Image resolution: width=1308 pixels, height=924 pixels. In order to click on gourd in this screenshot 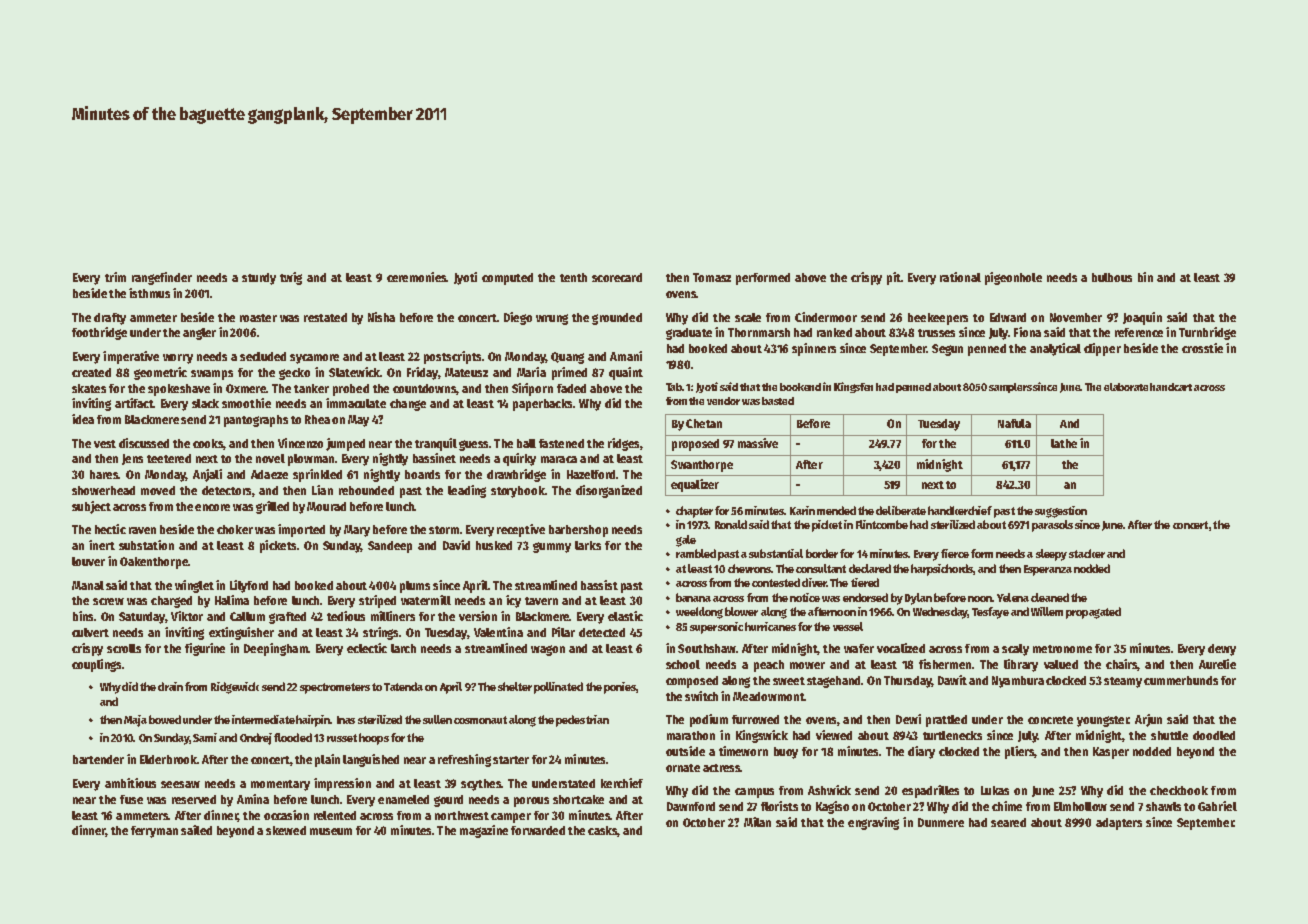, I will do `click(448, 801)`.
